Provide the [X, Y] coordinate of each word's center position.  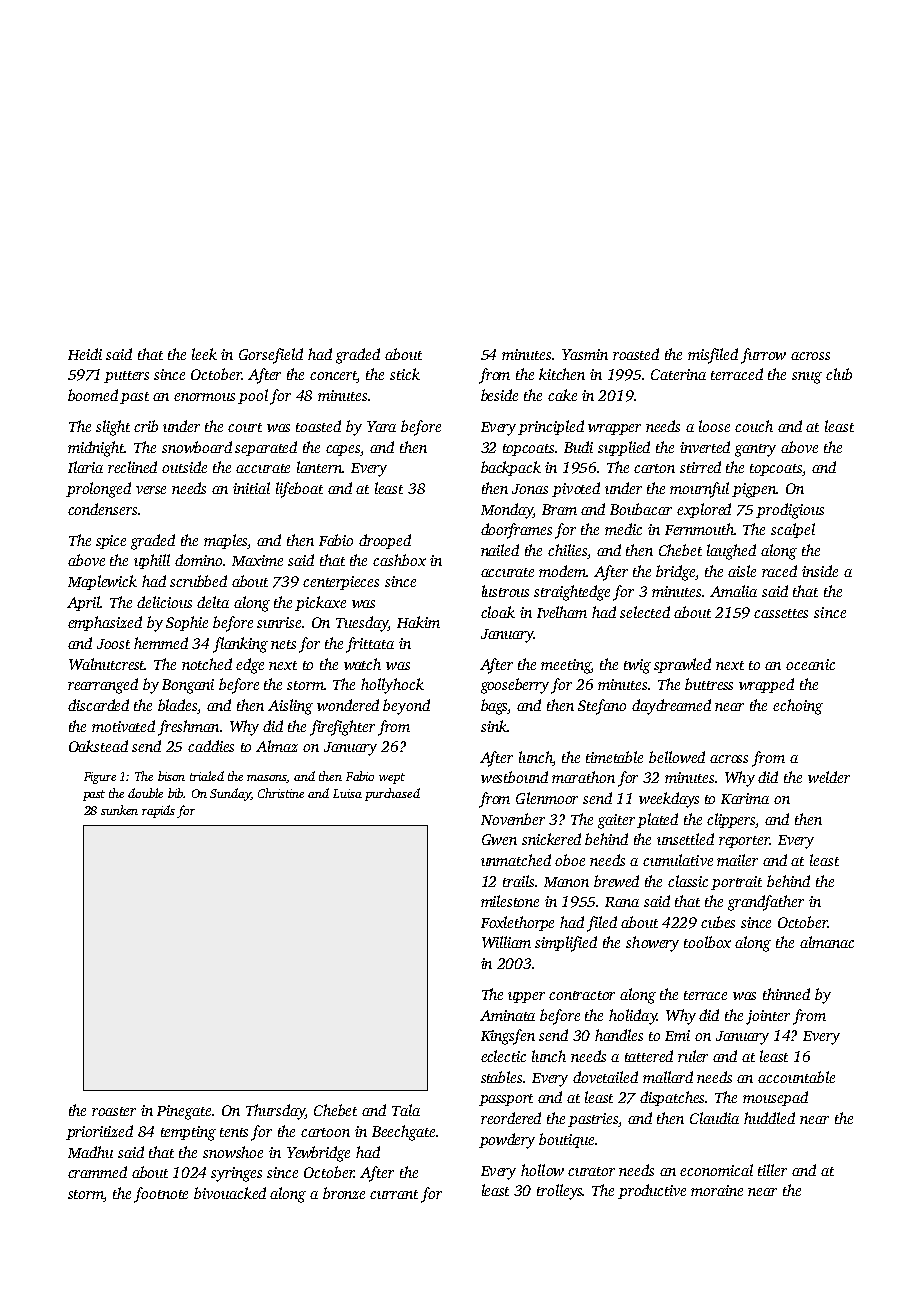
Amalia [733, 591]
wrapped [766, 685]
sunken [119, 810]
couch [754, 426]
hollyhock [392, 686]
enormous [204, 397]
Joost [113, 644]
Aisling [290, 707]
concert [333, 377]
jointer [768, 1017]
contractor [582, 995]
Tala [406, 1110]
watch [362, 664]
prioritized [99, 1132]
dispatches [673, 1098]
